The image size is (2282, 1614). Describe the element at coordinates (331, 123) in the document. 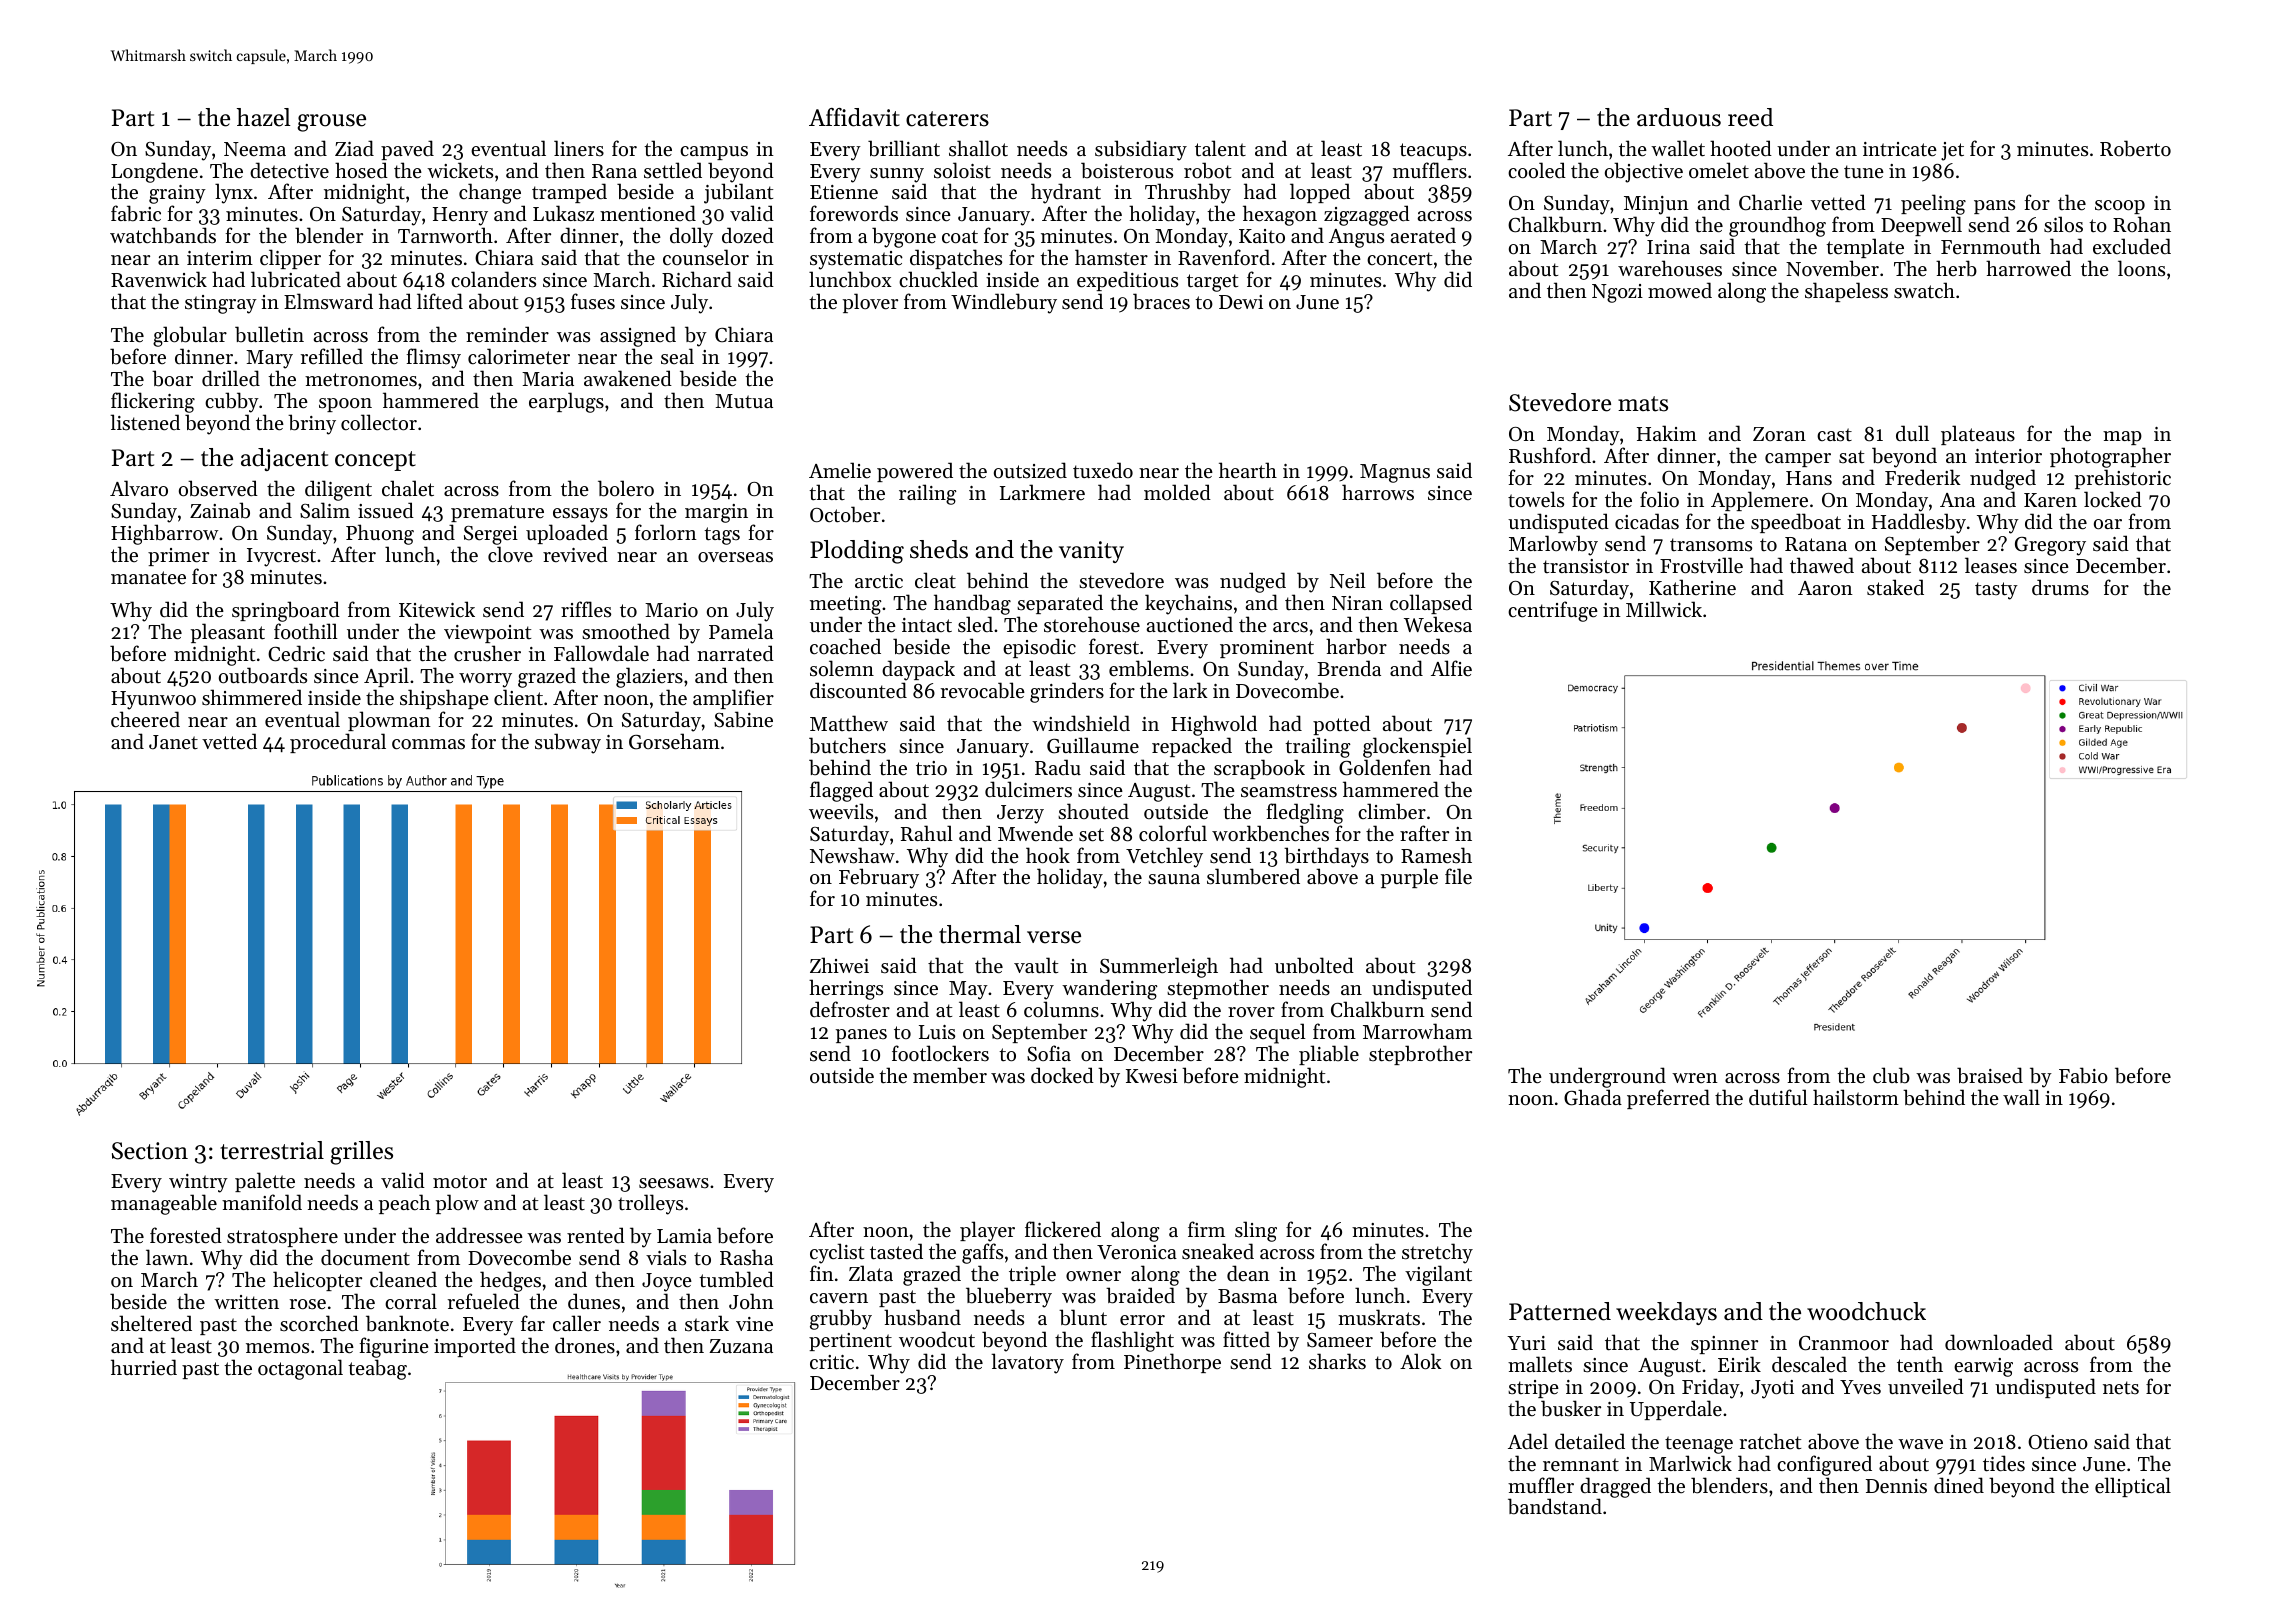

I see `grouse` at that location.
